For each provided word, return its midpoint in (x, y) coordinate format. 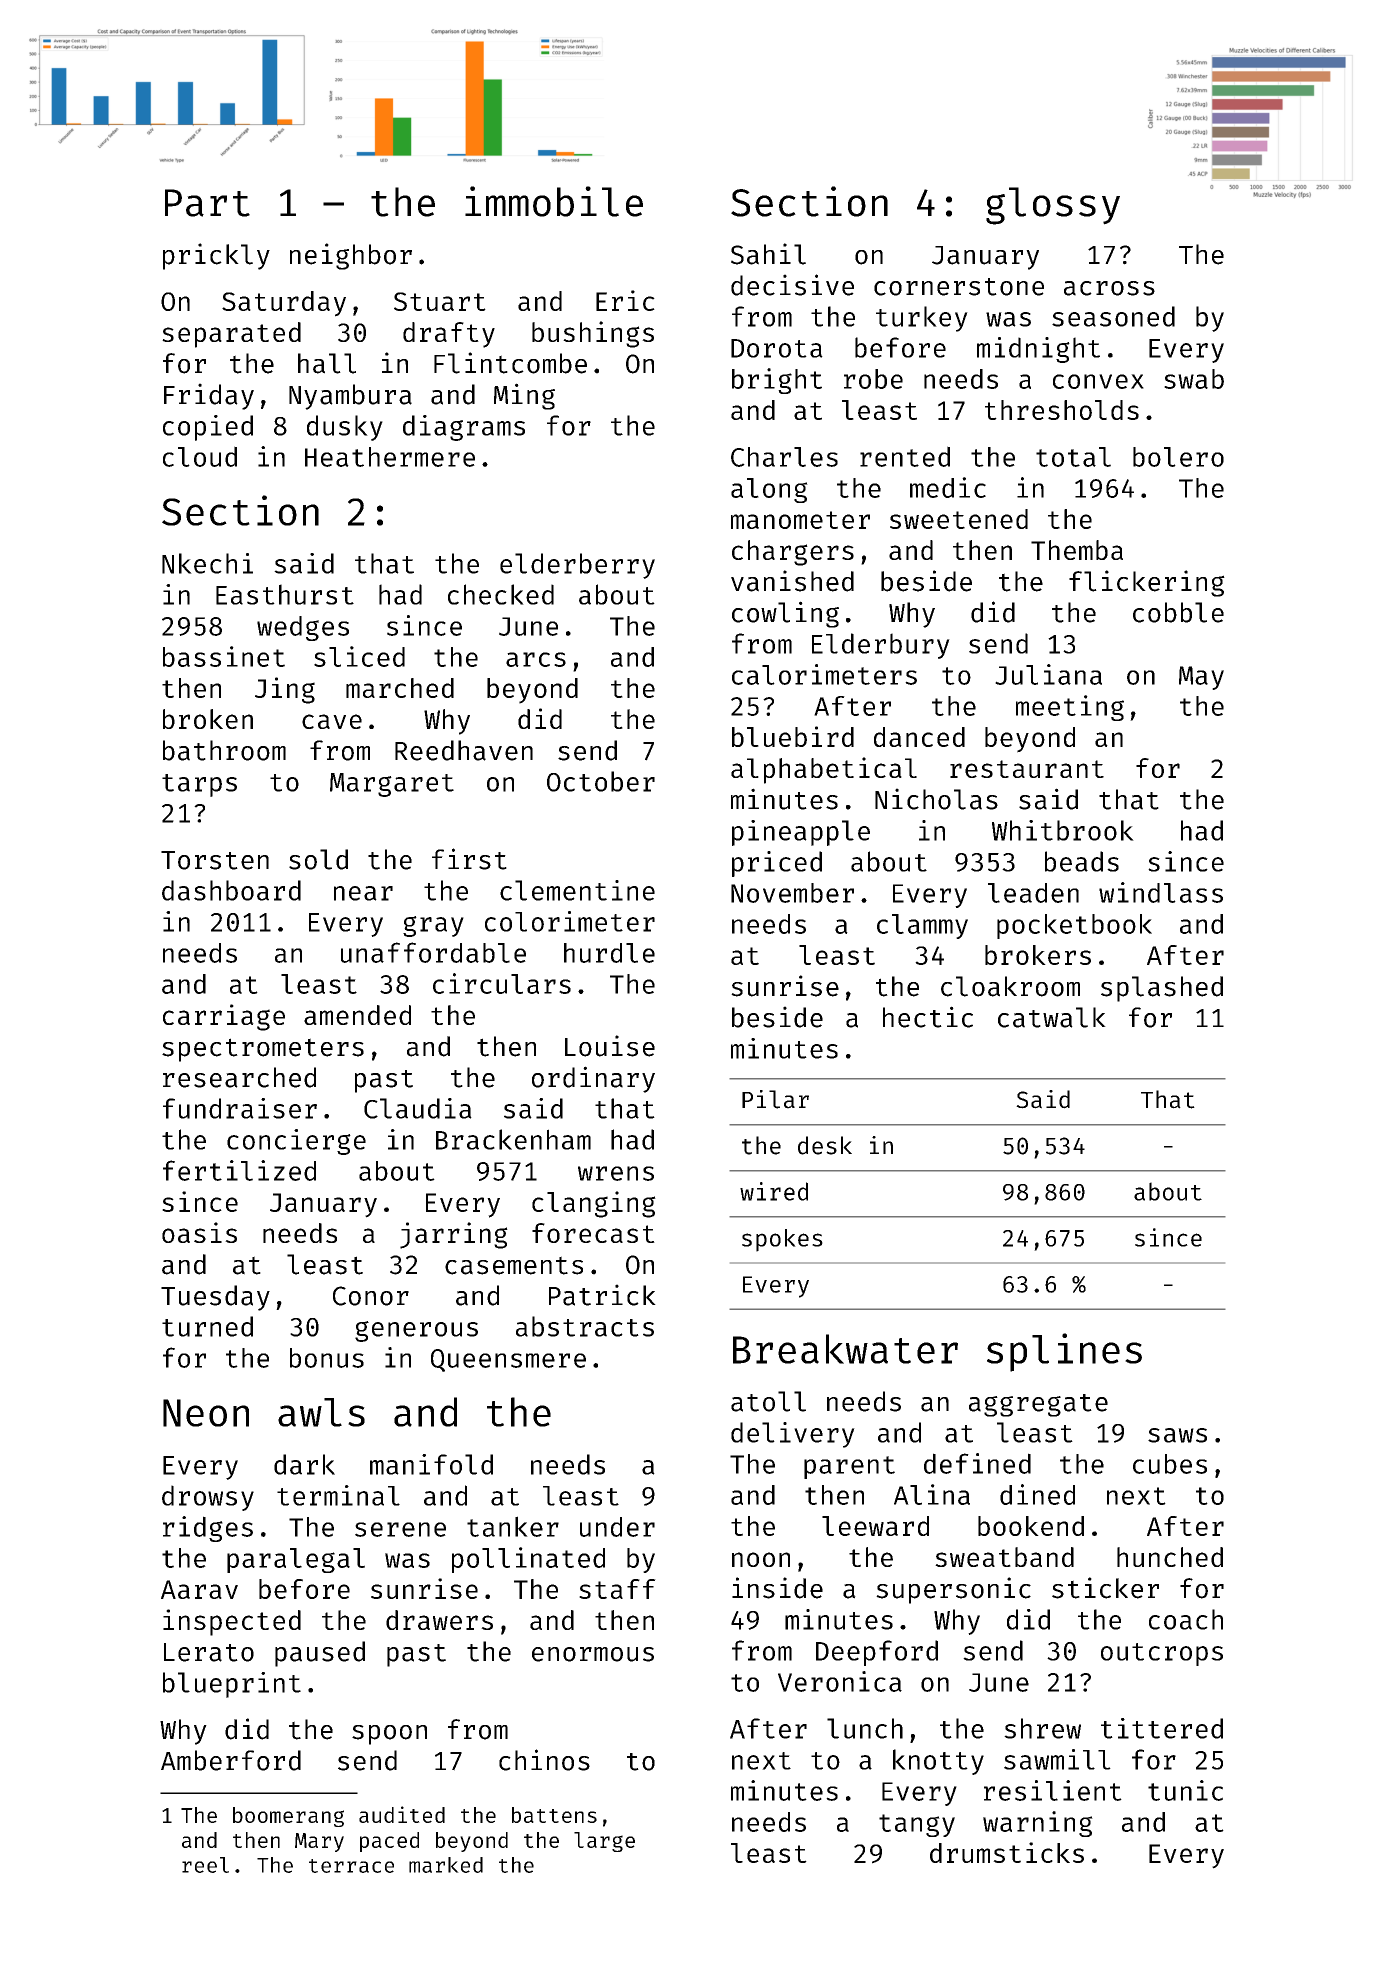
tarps (199, 785)
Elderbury (881, 646)
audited (402, 1814)
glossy (1053, 206)
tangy (917, 1825)
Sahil (768, 254)
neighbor (351, 256)
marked (446, 1865)
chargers (793, 553)
